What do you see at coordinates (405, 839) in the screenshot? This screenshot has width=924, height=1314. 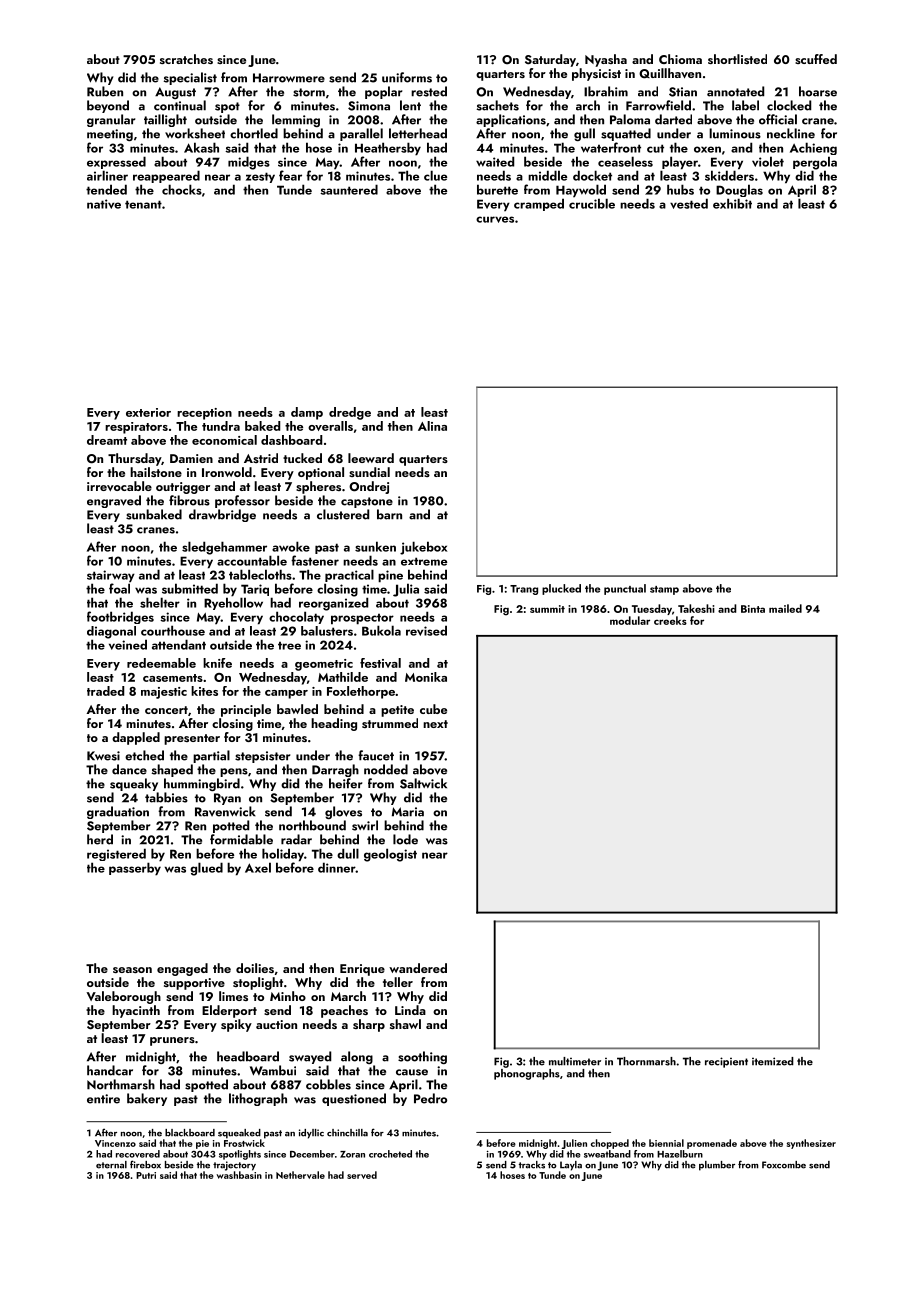 I see `lode` at bounding box center [405, 839].
